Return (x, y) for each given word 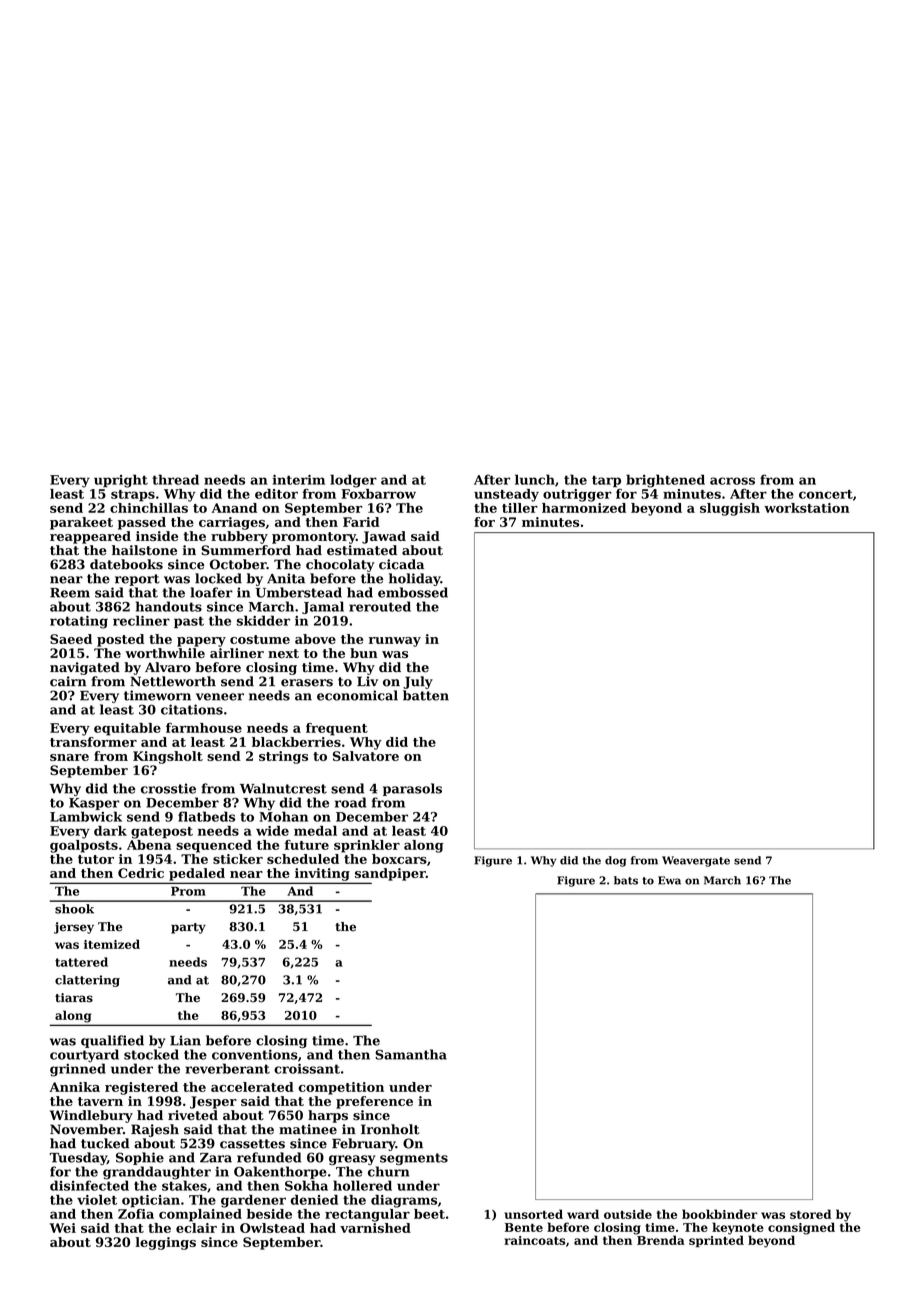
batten (426, 695)
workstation (807, 508)
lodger (353, 481)
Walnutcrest (283, 788)
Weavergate (696, 861)
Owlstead (272, 1228)
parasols (412, 789)
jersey (74, 928)
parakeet (81, 523)
